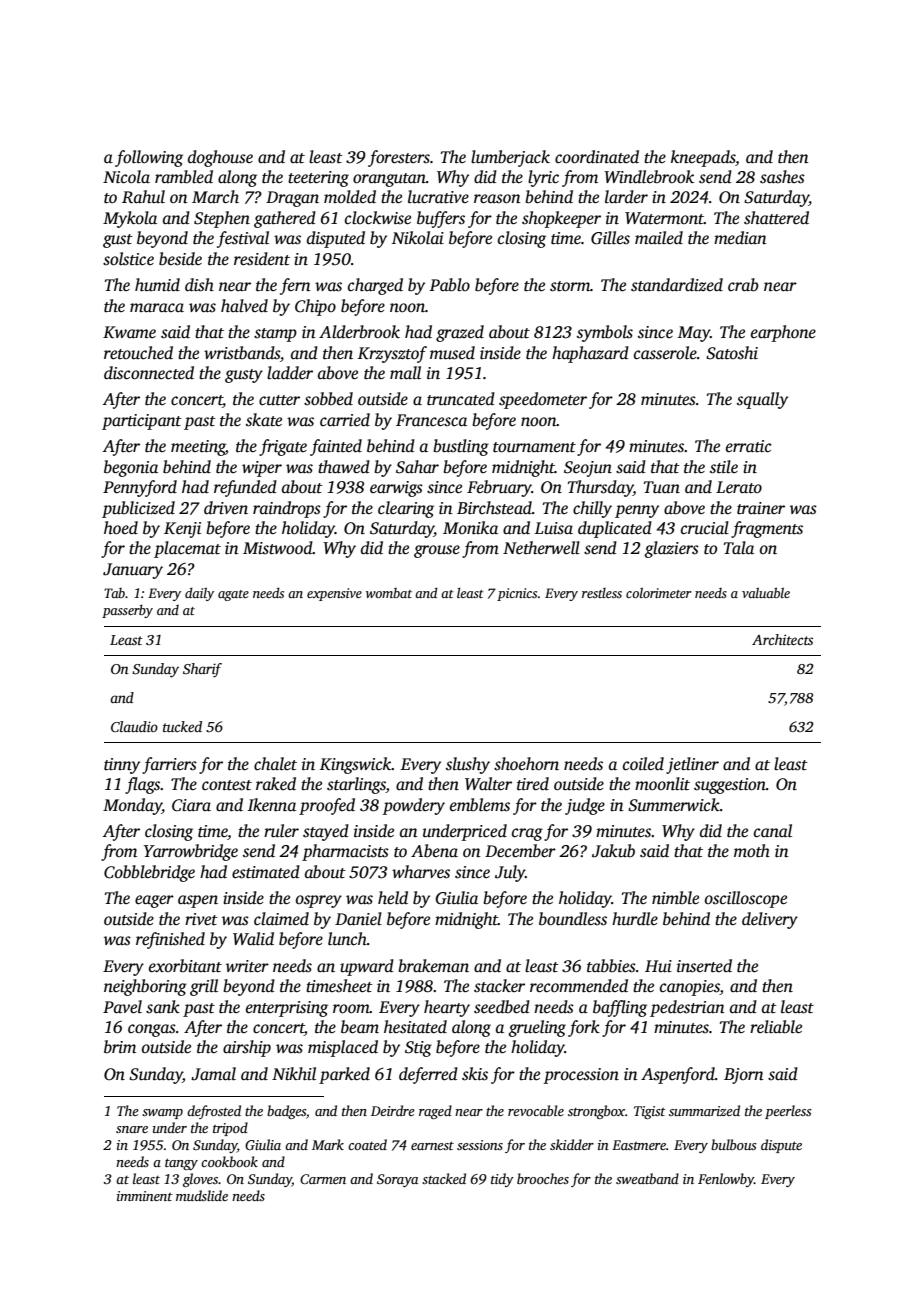 The height and width of the document is (1314, 924). What do you see at coordinates (543, 1178) in the document?
I see `brooches` at bounding box center [543, 1178].
